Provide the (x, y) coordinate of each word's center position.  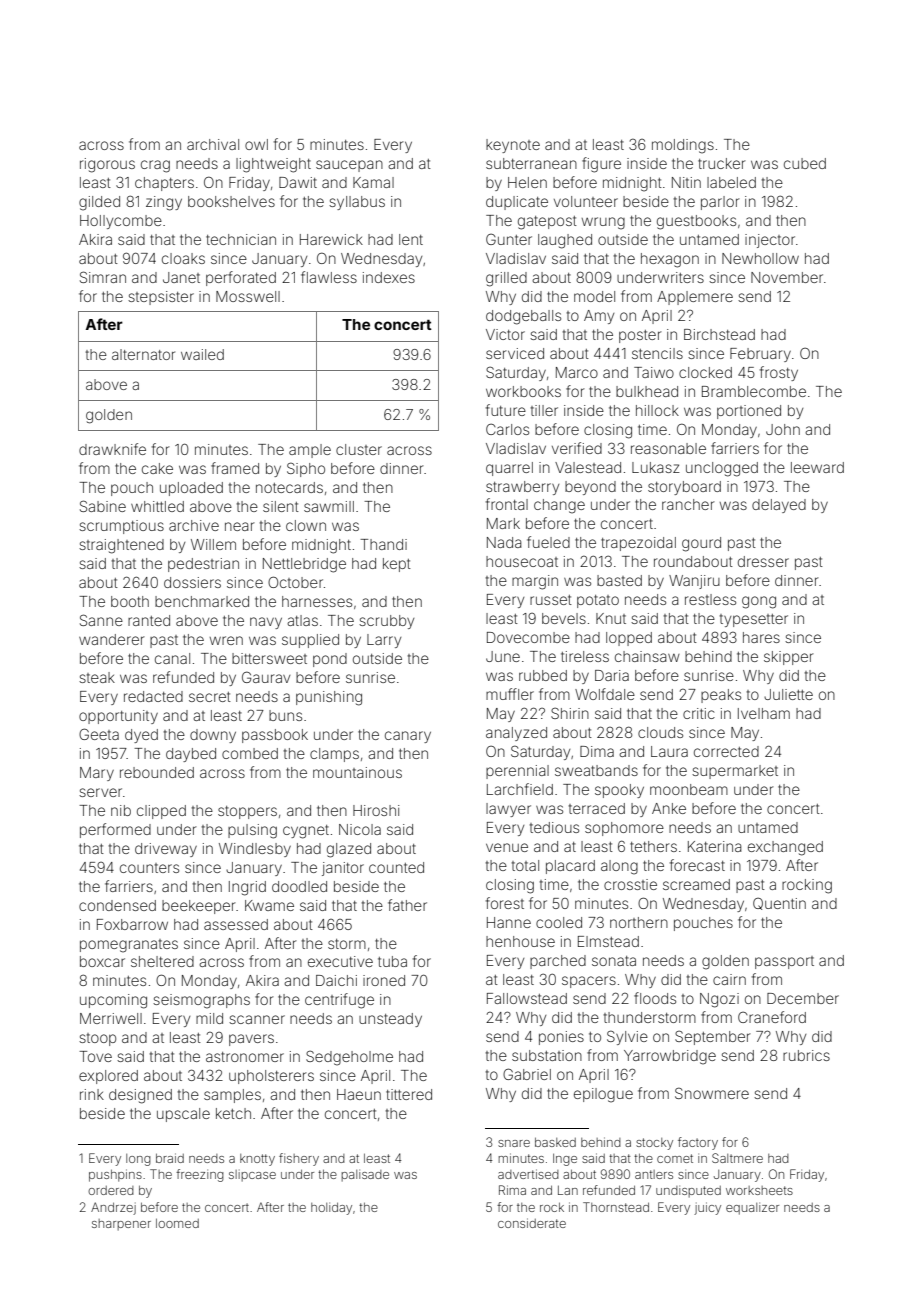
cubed (805, 163)
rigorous (107, 165)
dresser (763, 561)
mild (209, 1018)
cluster (359, 449)
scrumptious (121, 527)
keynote (513, 146)
